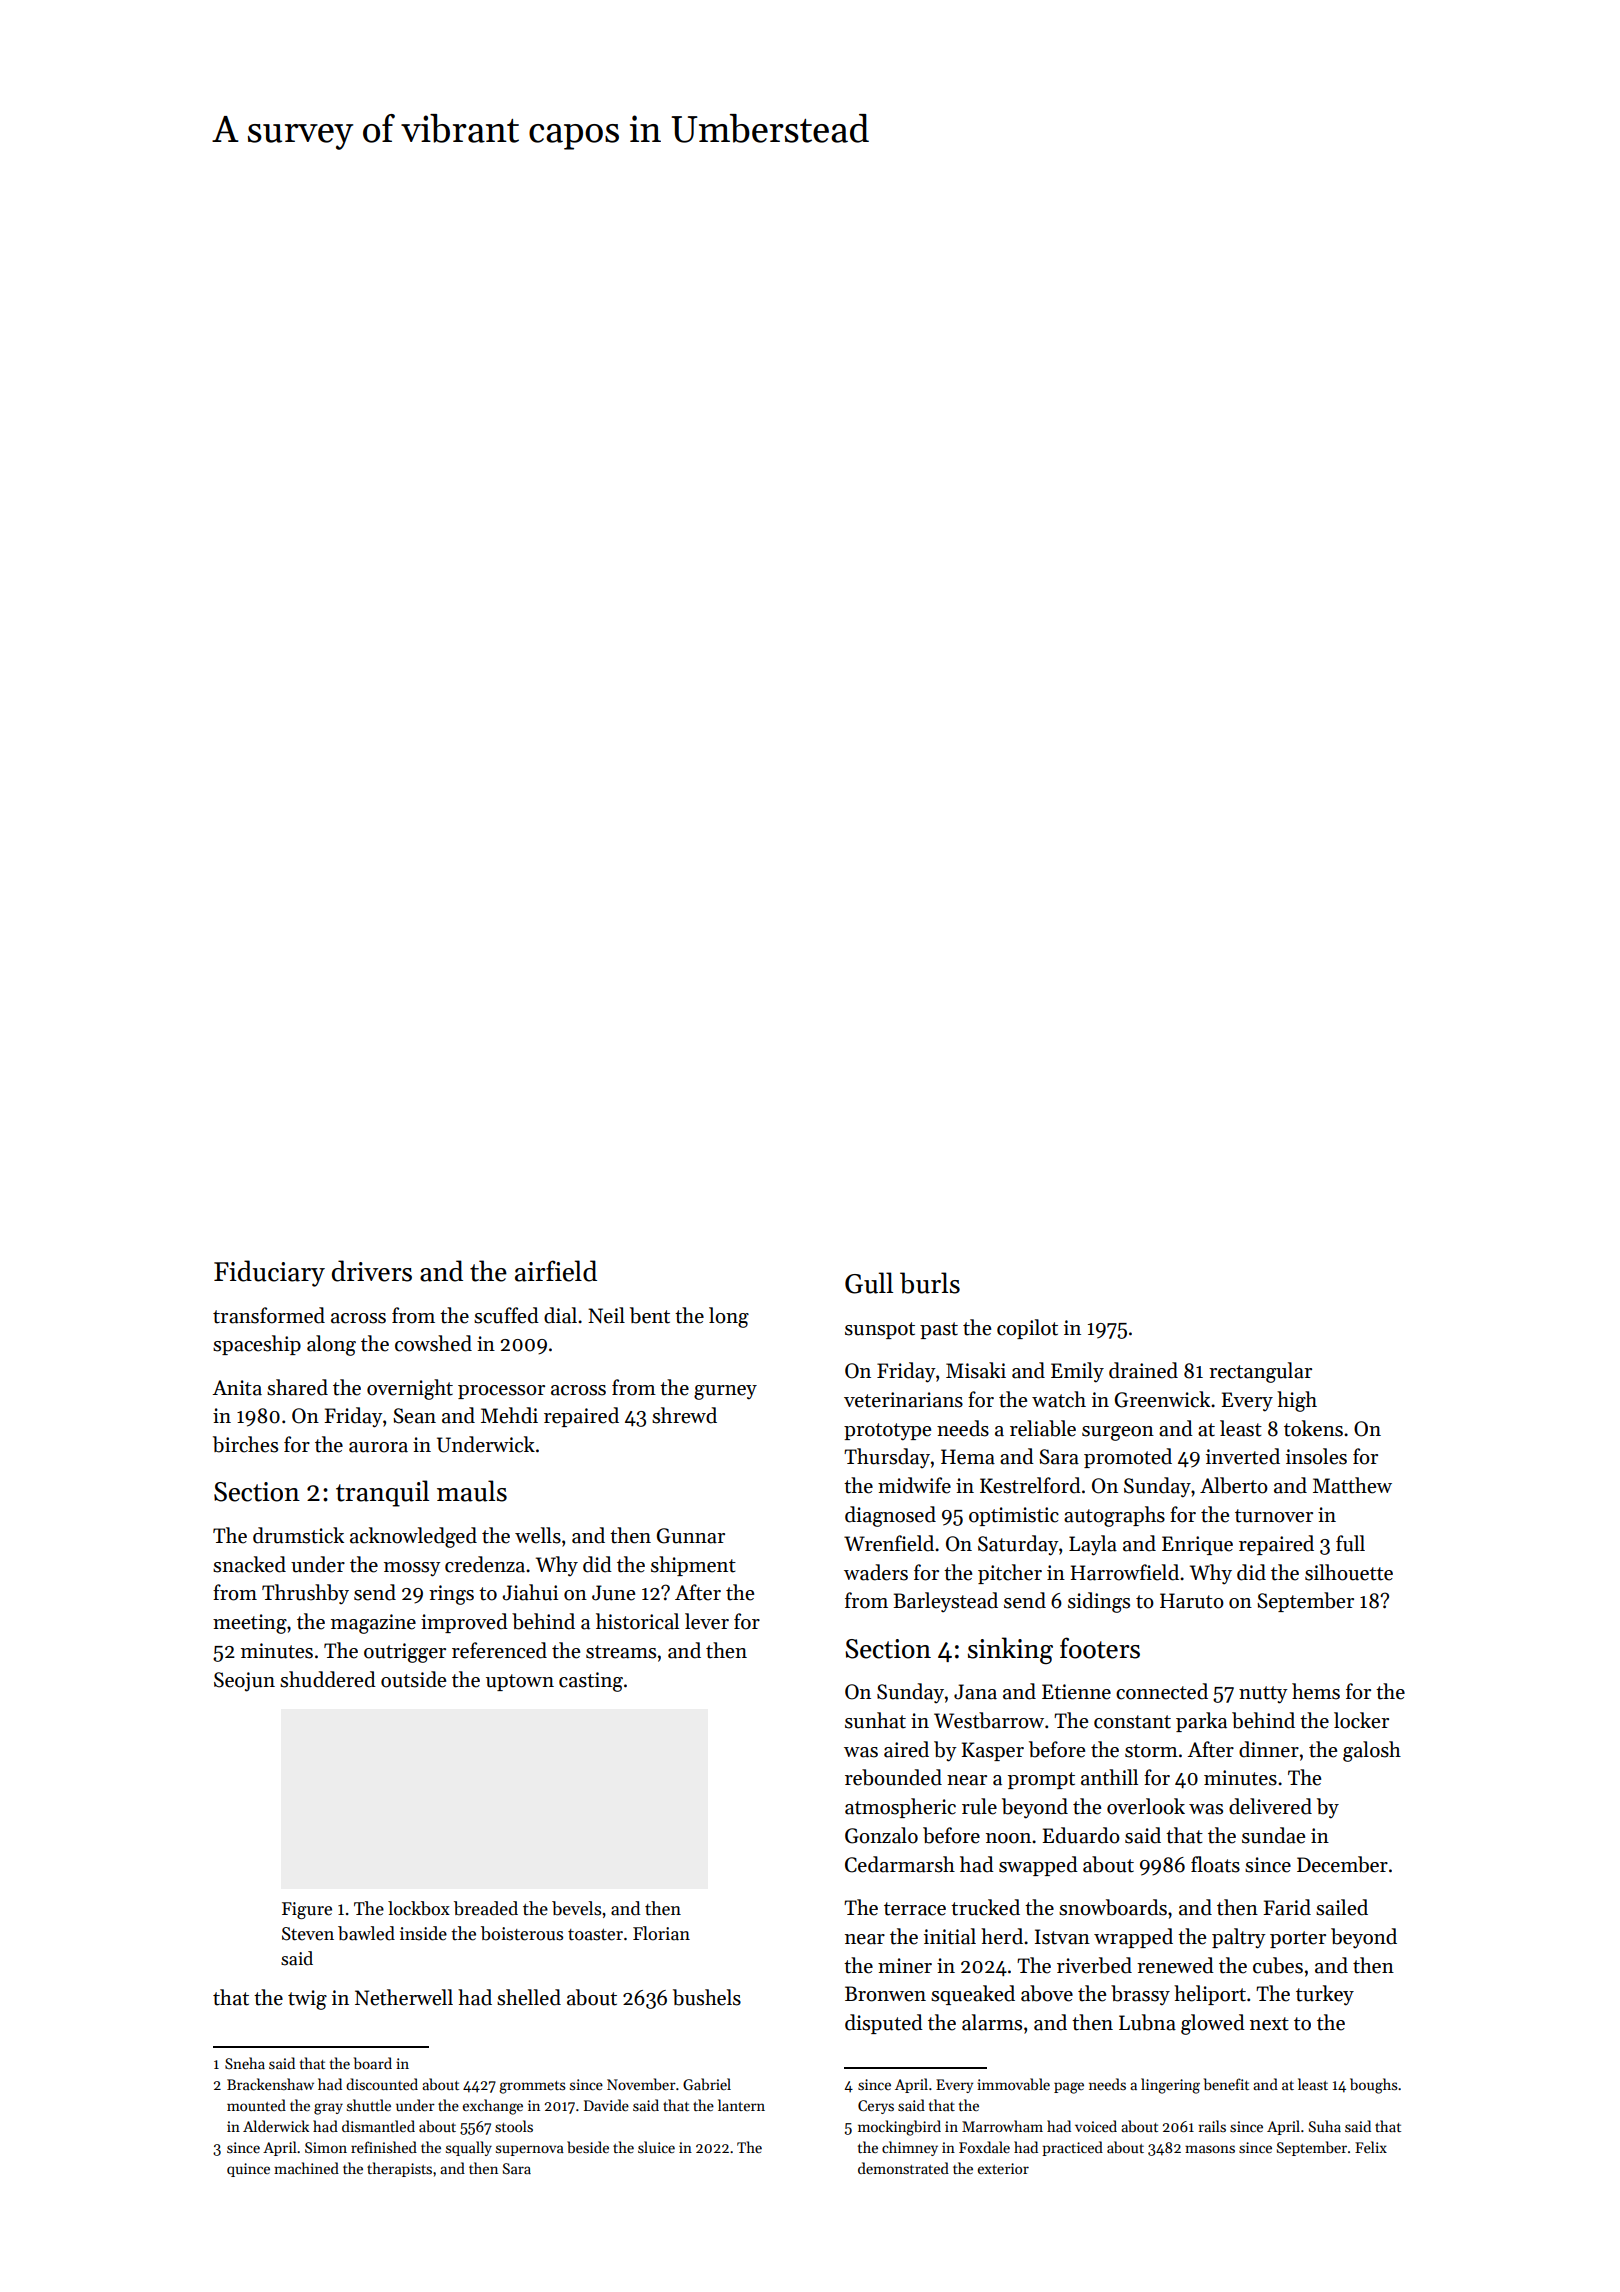 This screenshot has height=2292, width=1620. I want to click on pitcher, so click(1010, 1574).
